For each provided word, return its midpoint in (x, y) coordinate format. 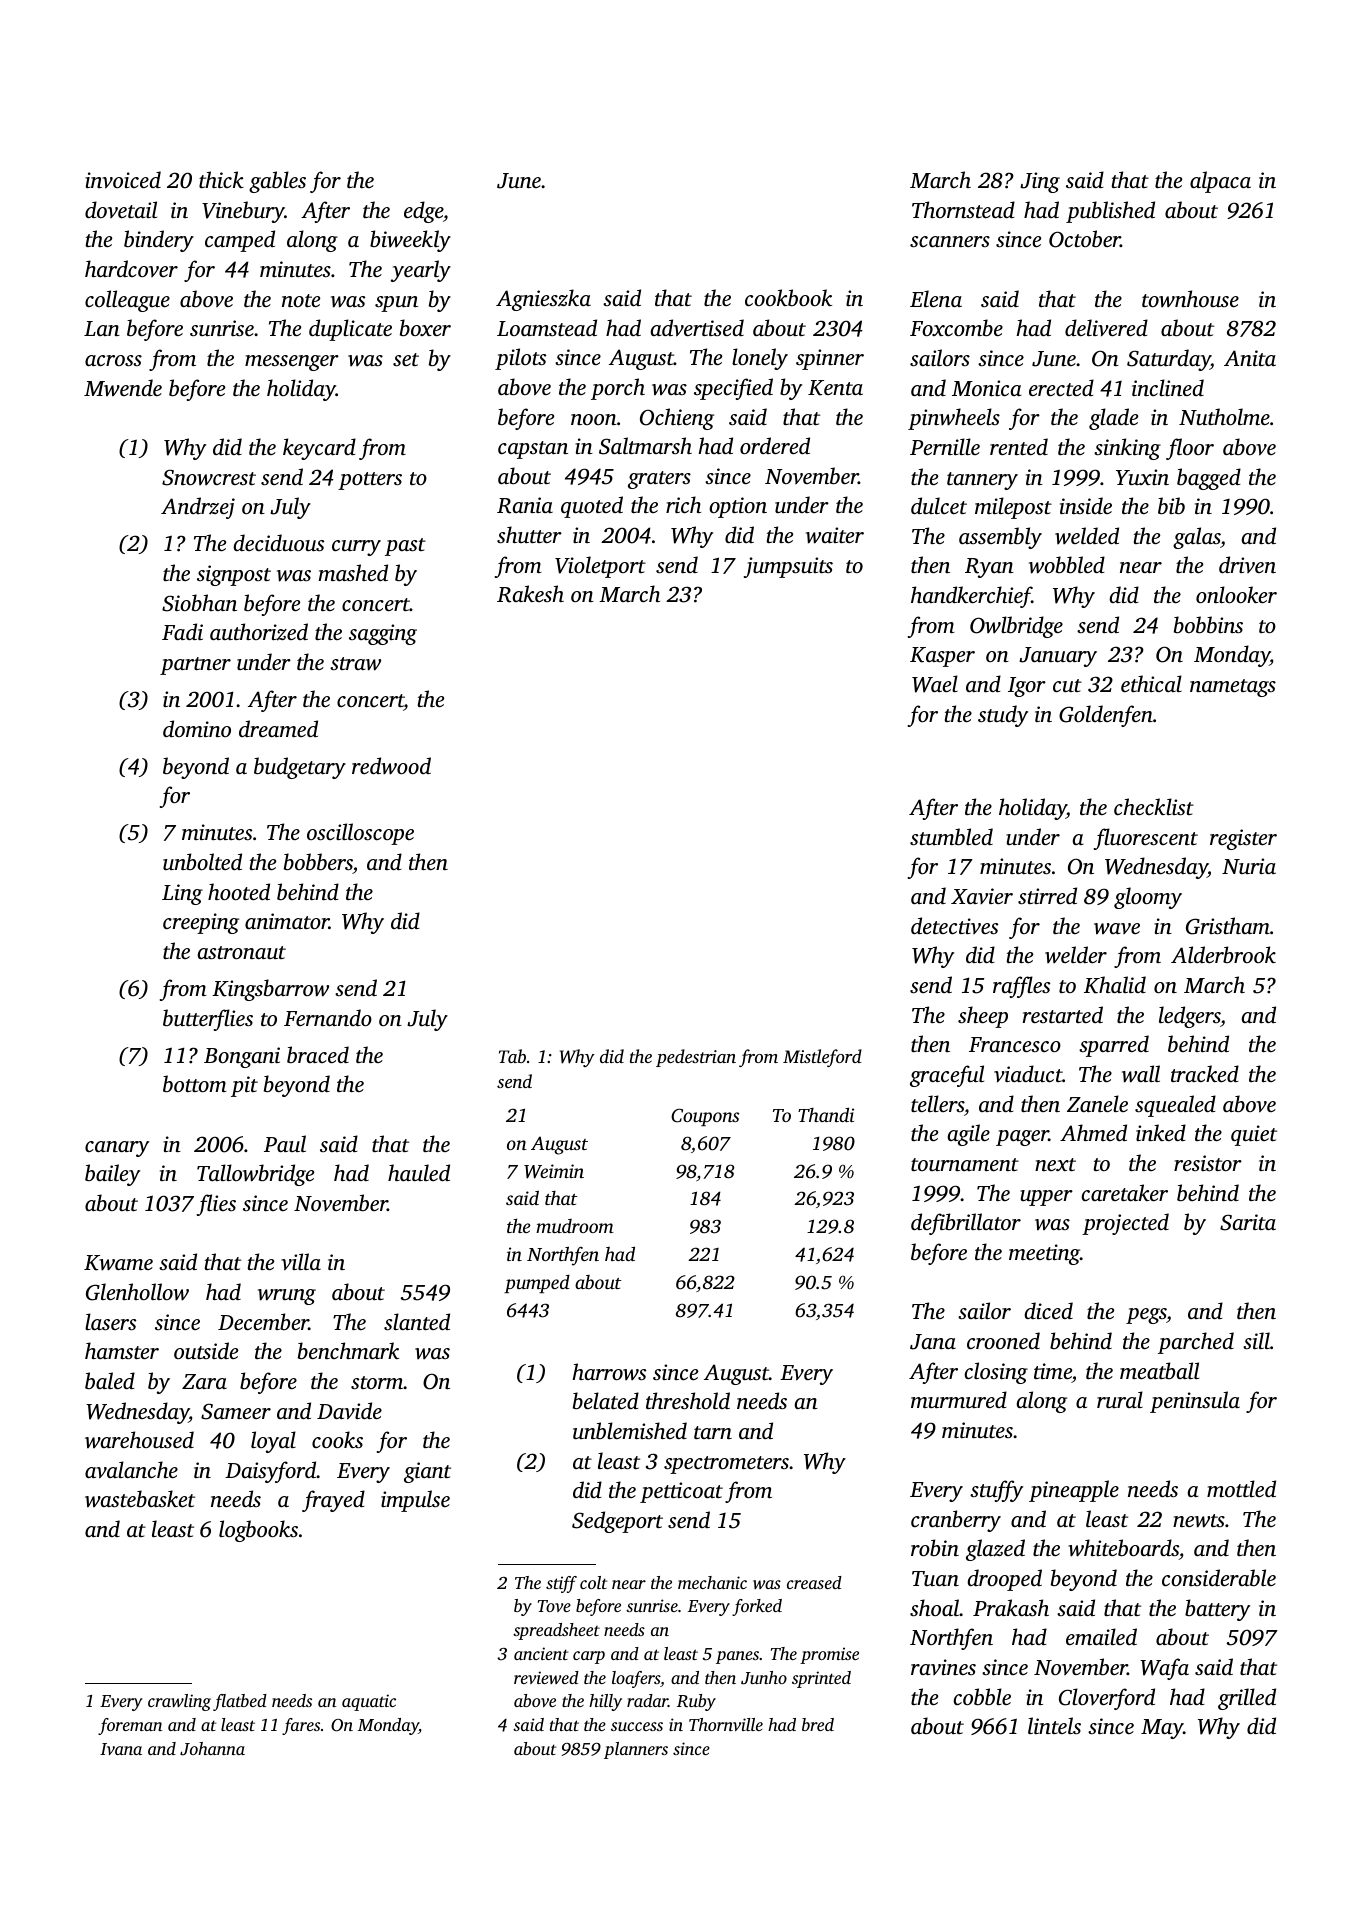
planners (636, 1750)
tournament (965, 1164)
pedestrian (696, 1058)
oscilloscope (360, 834)
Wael (935, 684)
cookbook (788, 297)
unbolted (202, 861)
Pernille (945, 446)
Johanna (212, 1749)
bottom (194, 1083)
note (301, 300)
